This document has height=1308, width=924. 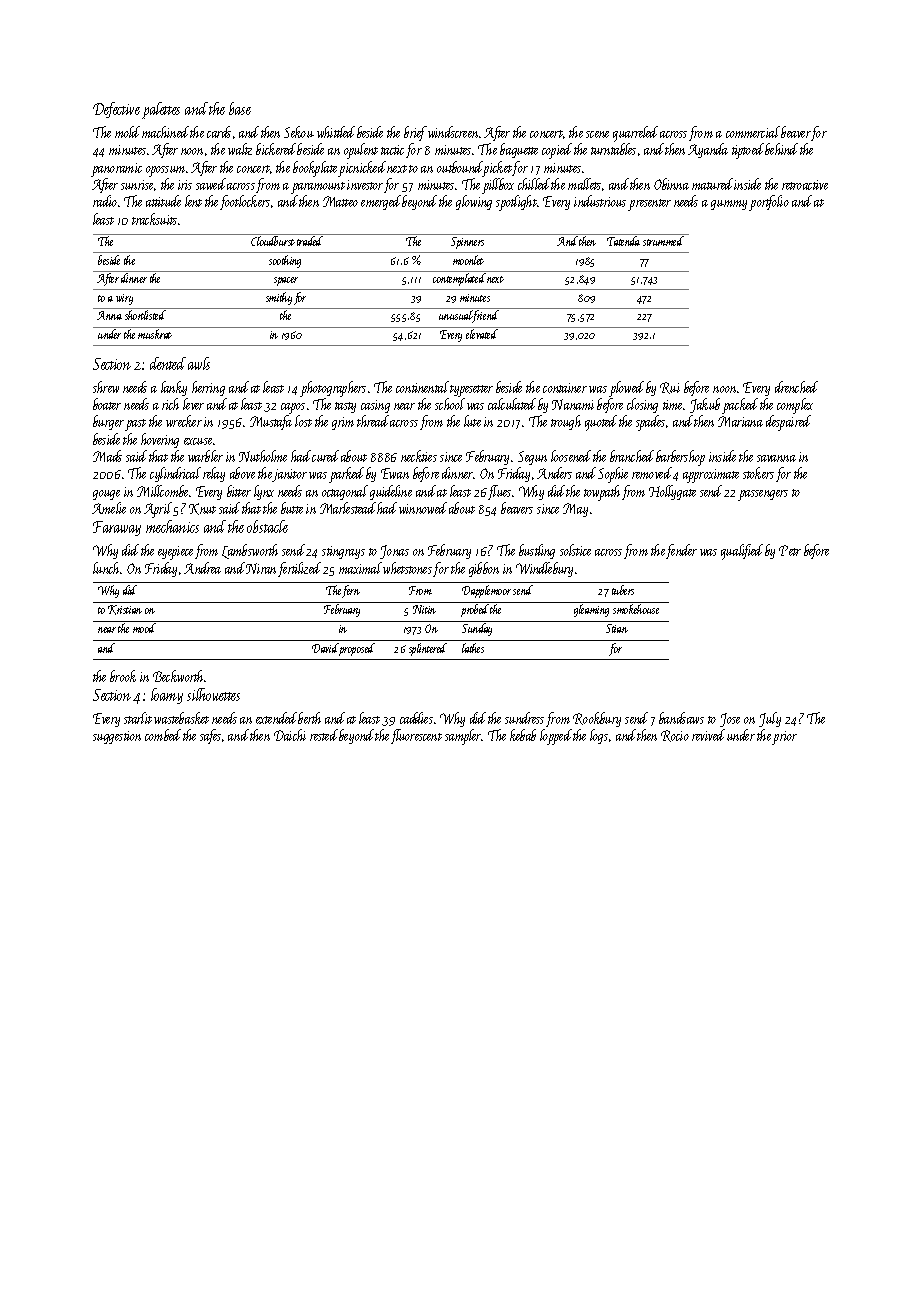 What do you see at coordinates (785, 738) in the document?
I see `prior` at bounding box center [785, 738].
